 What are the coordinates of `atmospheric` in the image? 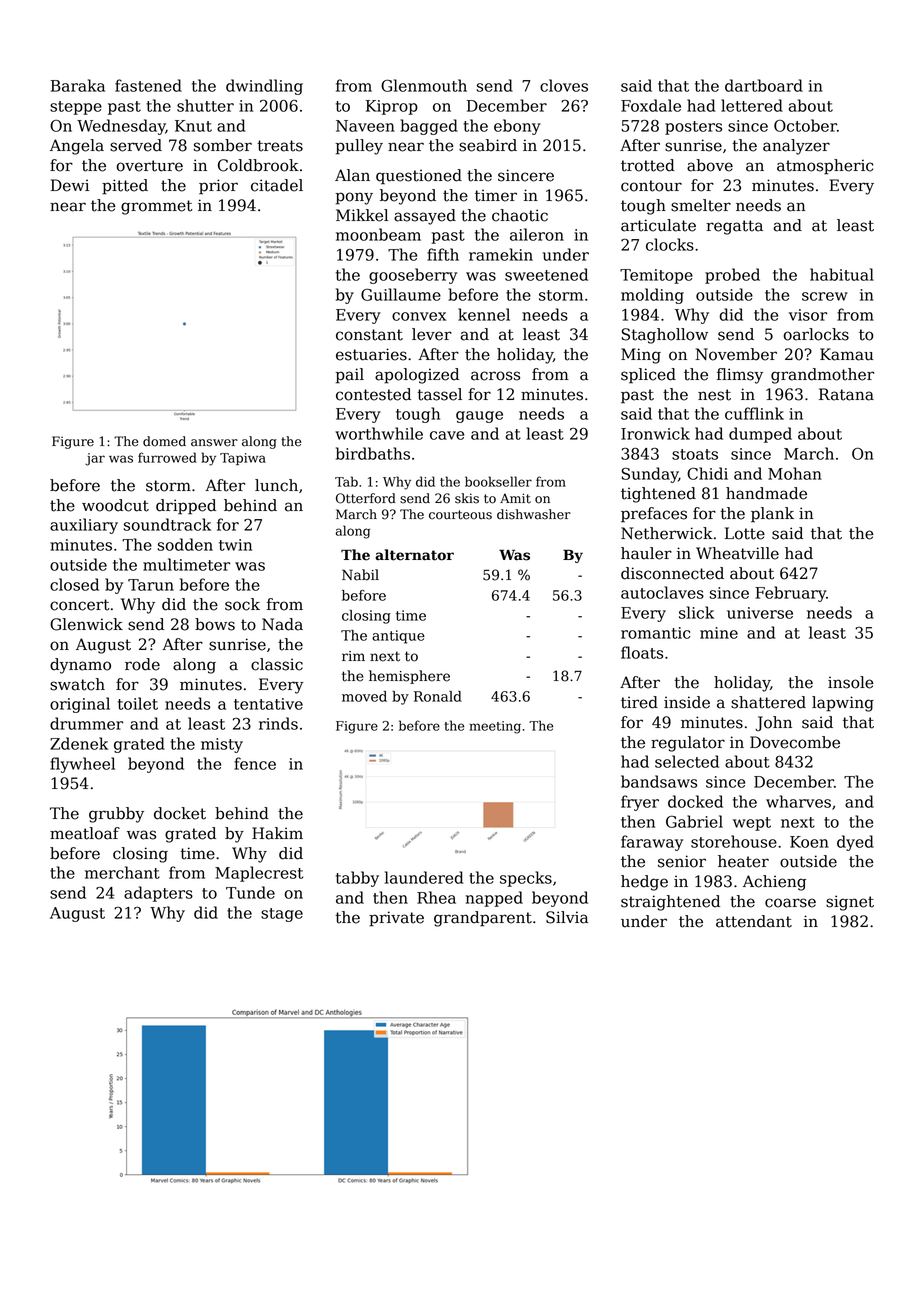 It's located at (825, 167).
